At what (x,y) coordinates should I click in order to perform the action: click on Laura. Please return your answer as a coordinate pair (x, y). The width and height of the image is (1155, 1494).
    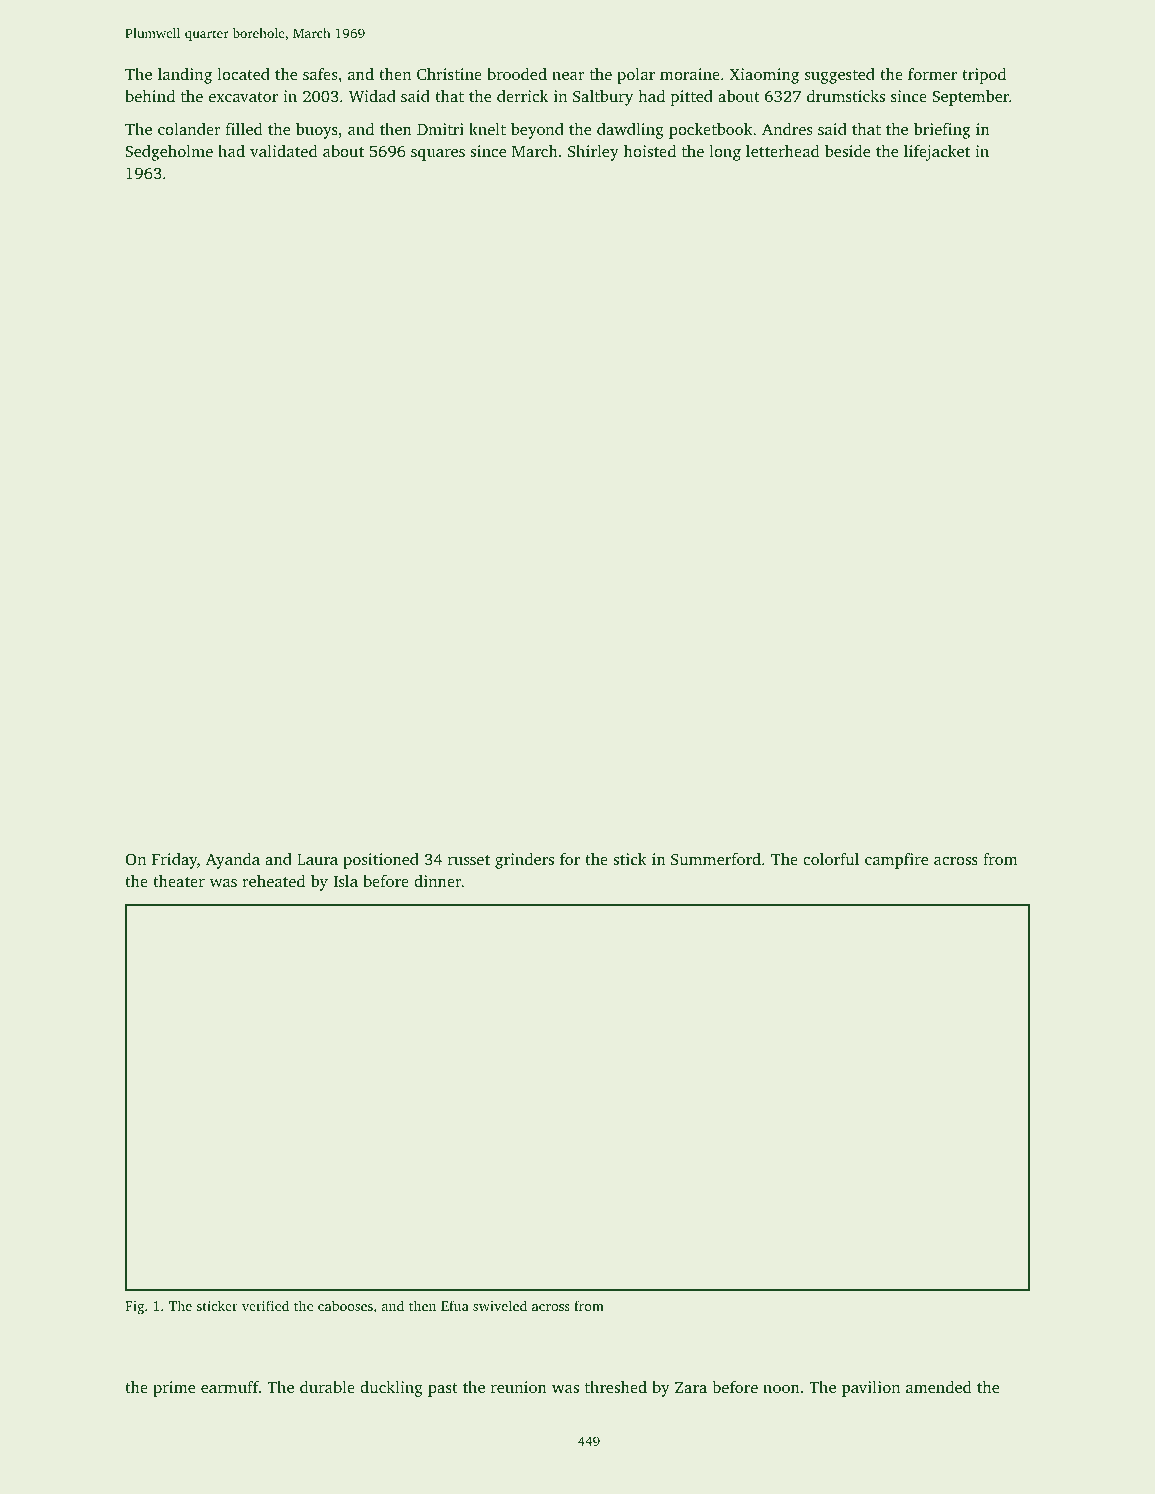
    Looking at the image, I should click on (317, 859).
